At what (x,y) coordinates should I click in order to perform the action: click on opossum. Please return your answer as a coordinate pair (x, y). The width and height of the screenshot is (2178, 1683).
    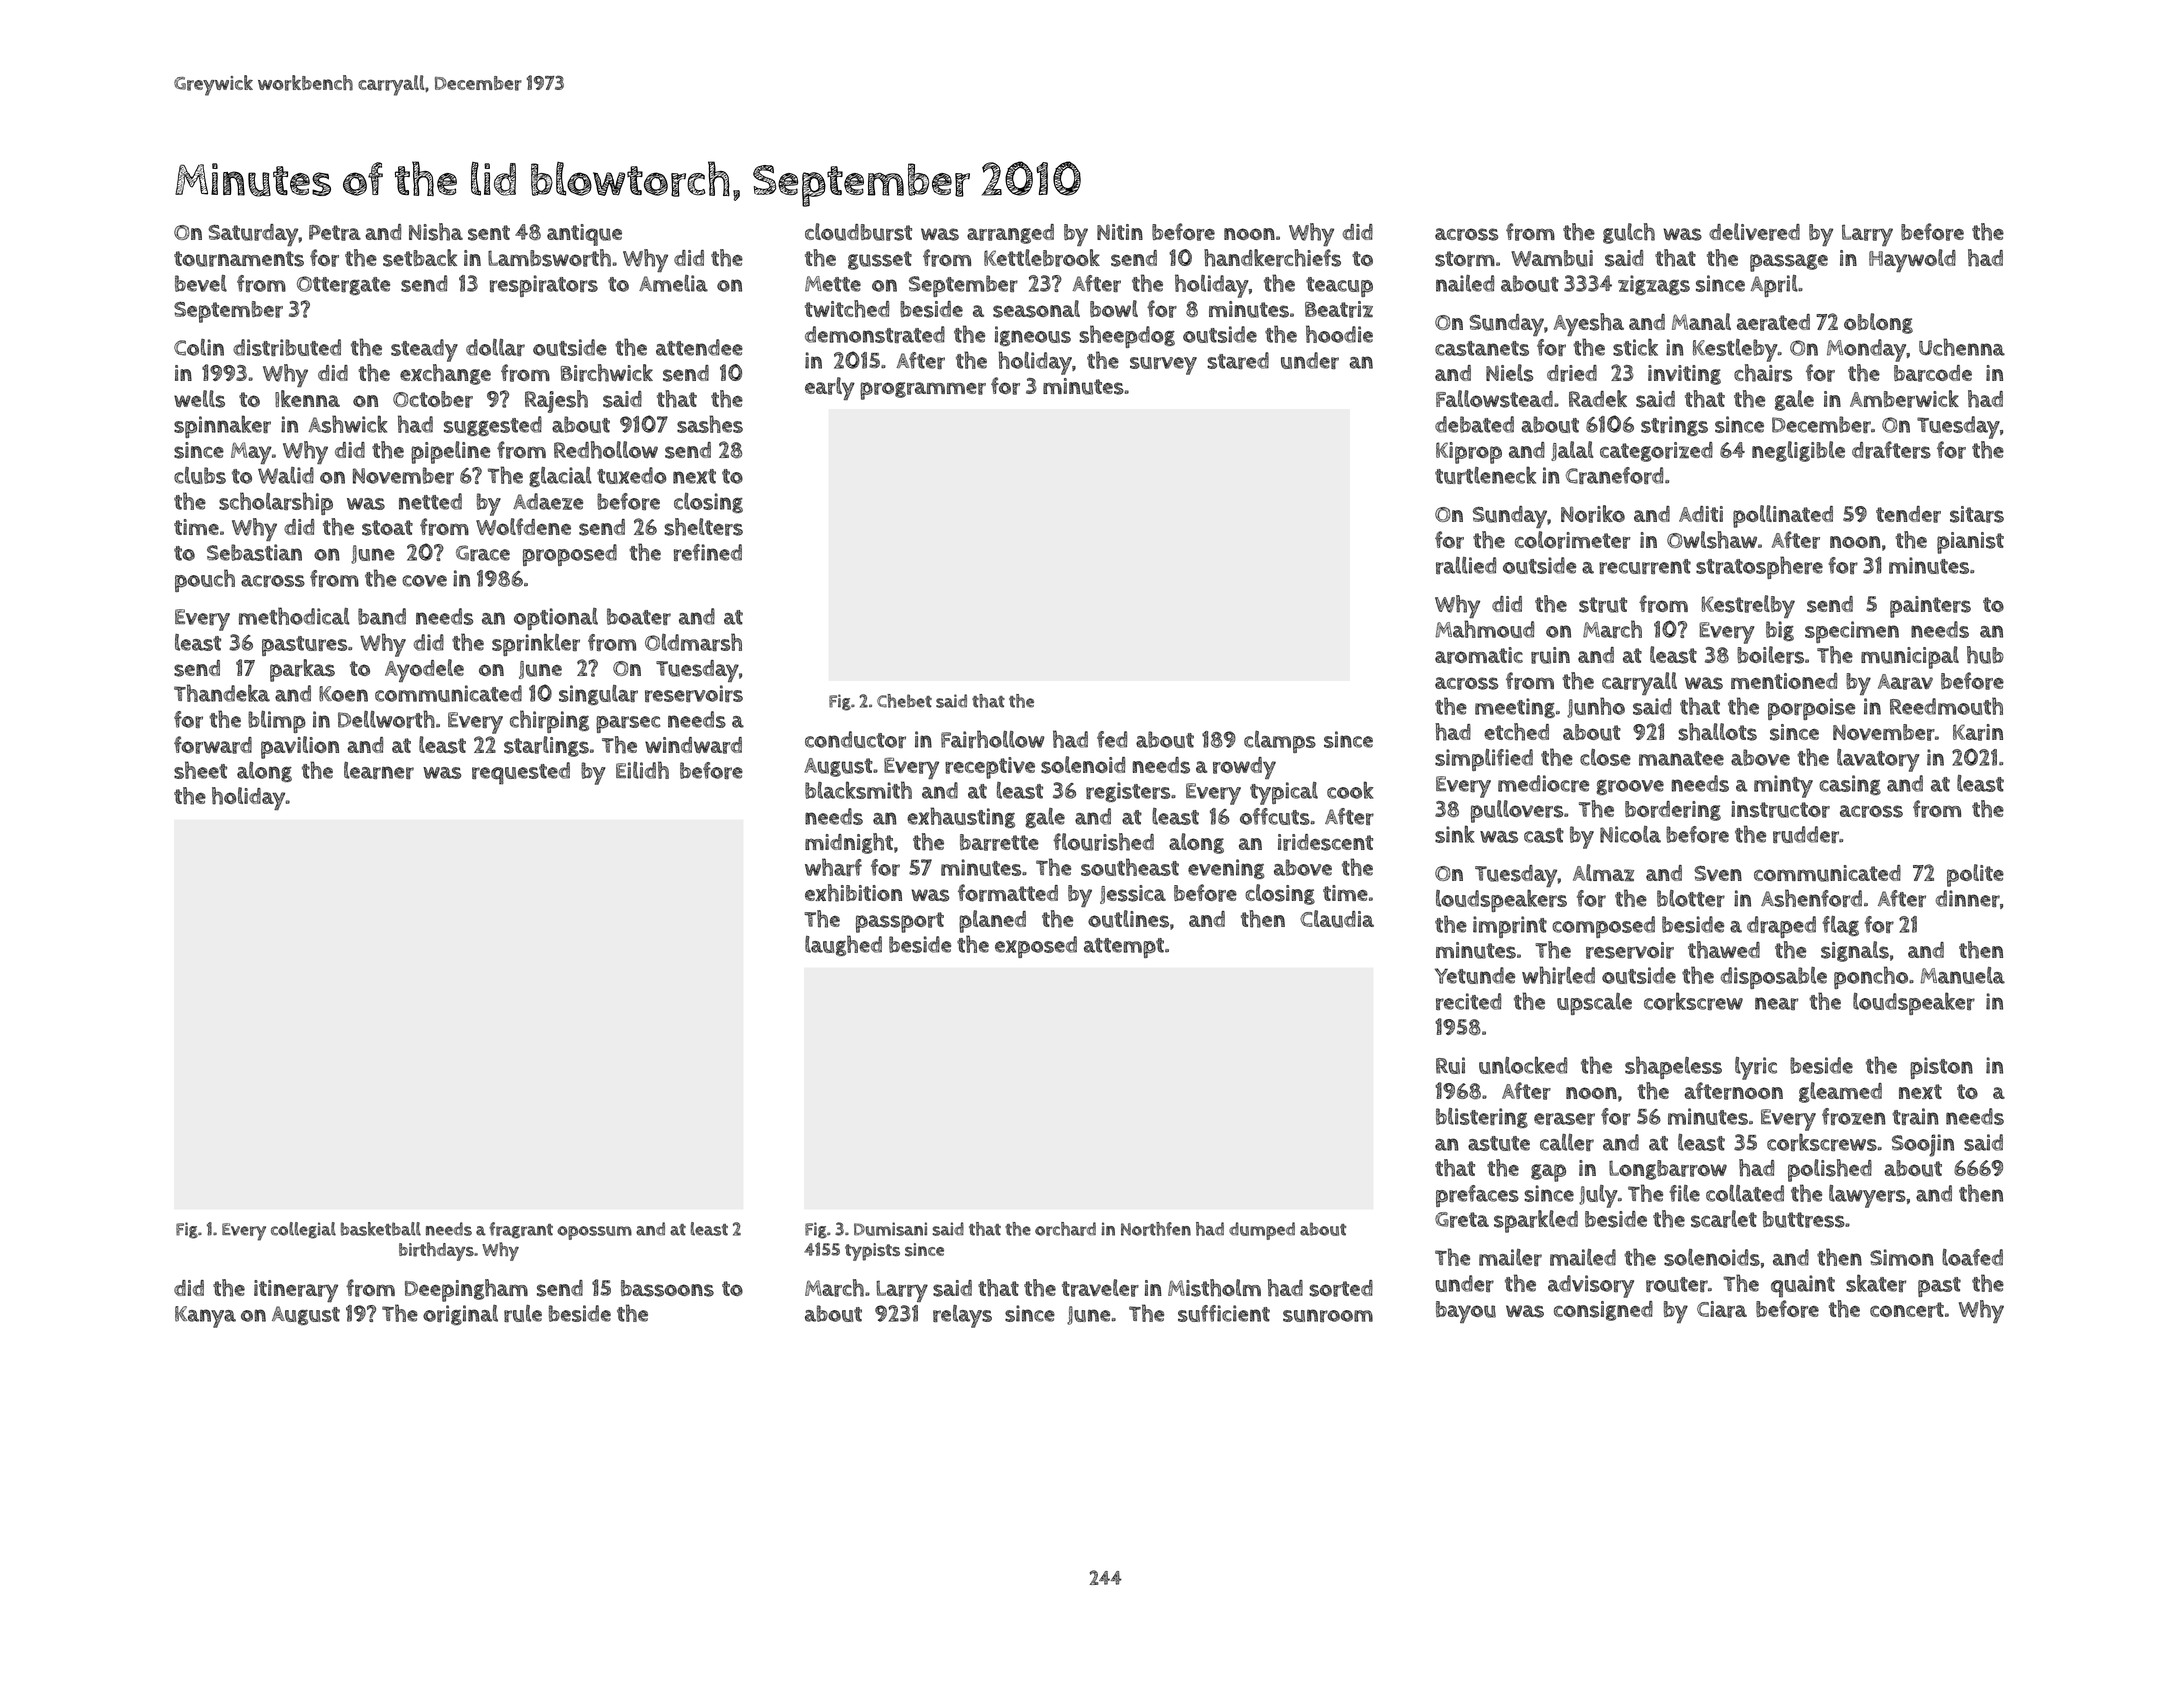
    Looking at the image, I should click on (594, 1233).
